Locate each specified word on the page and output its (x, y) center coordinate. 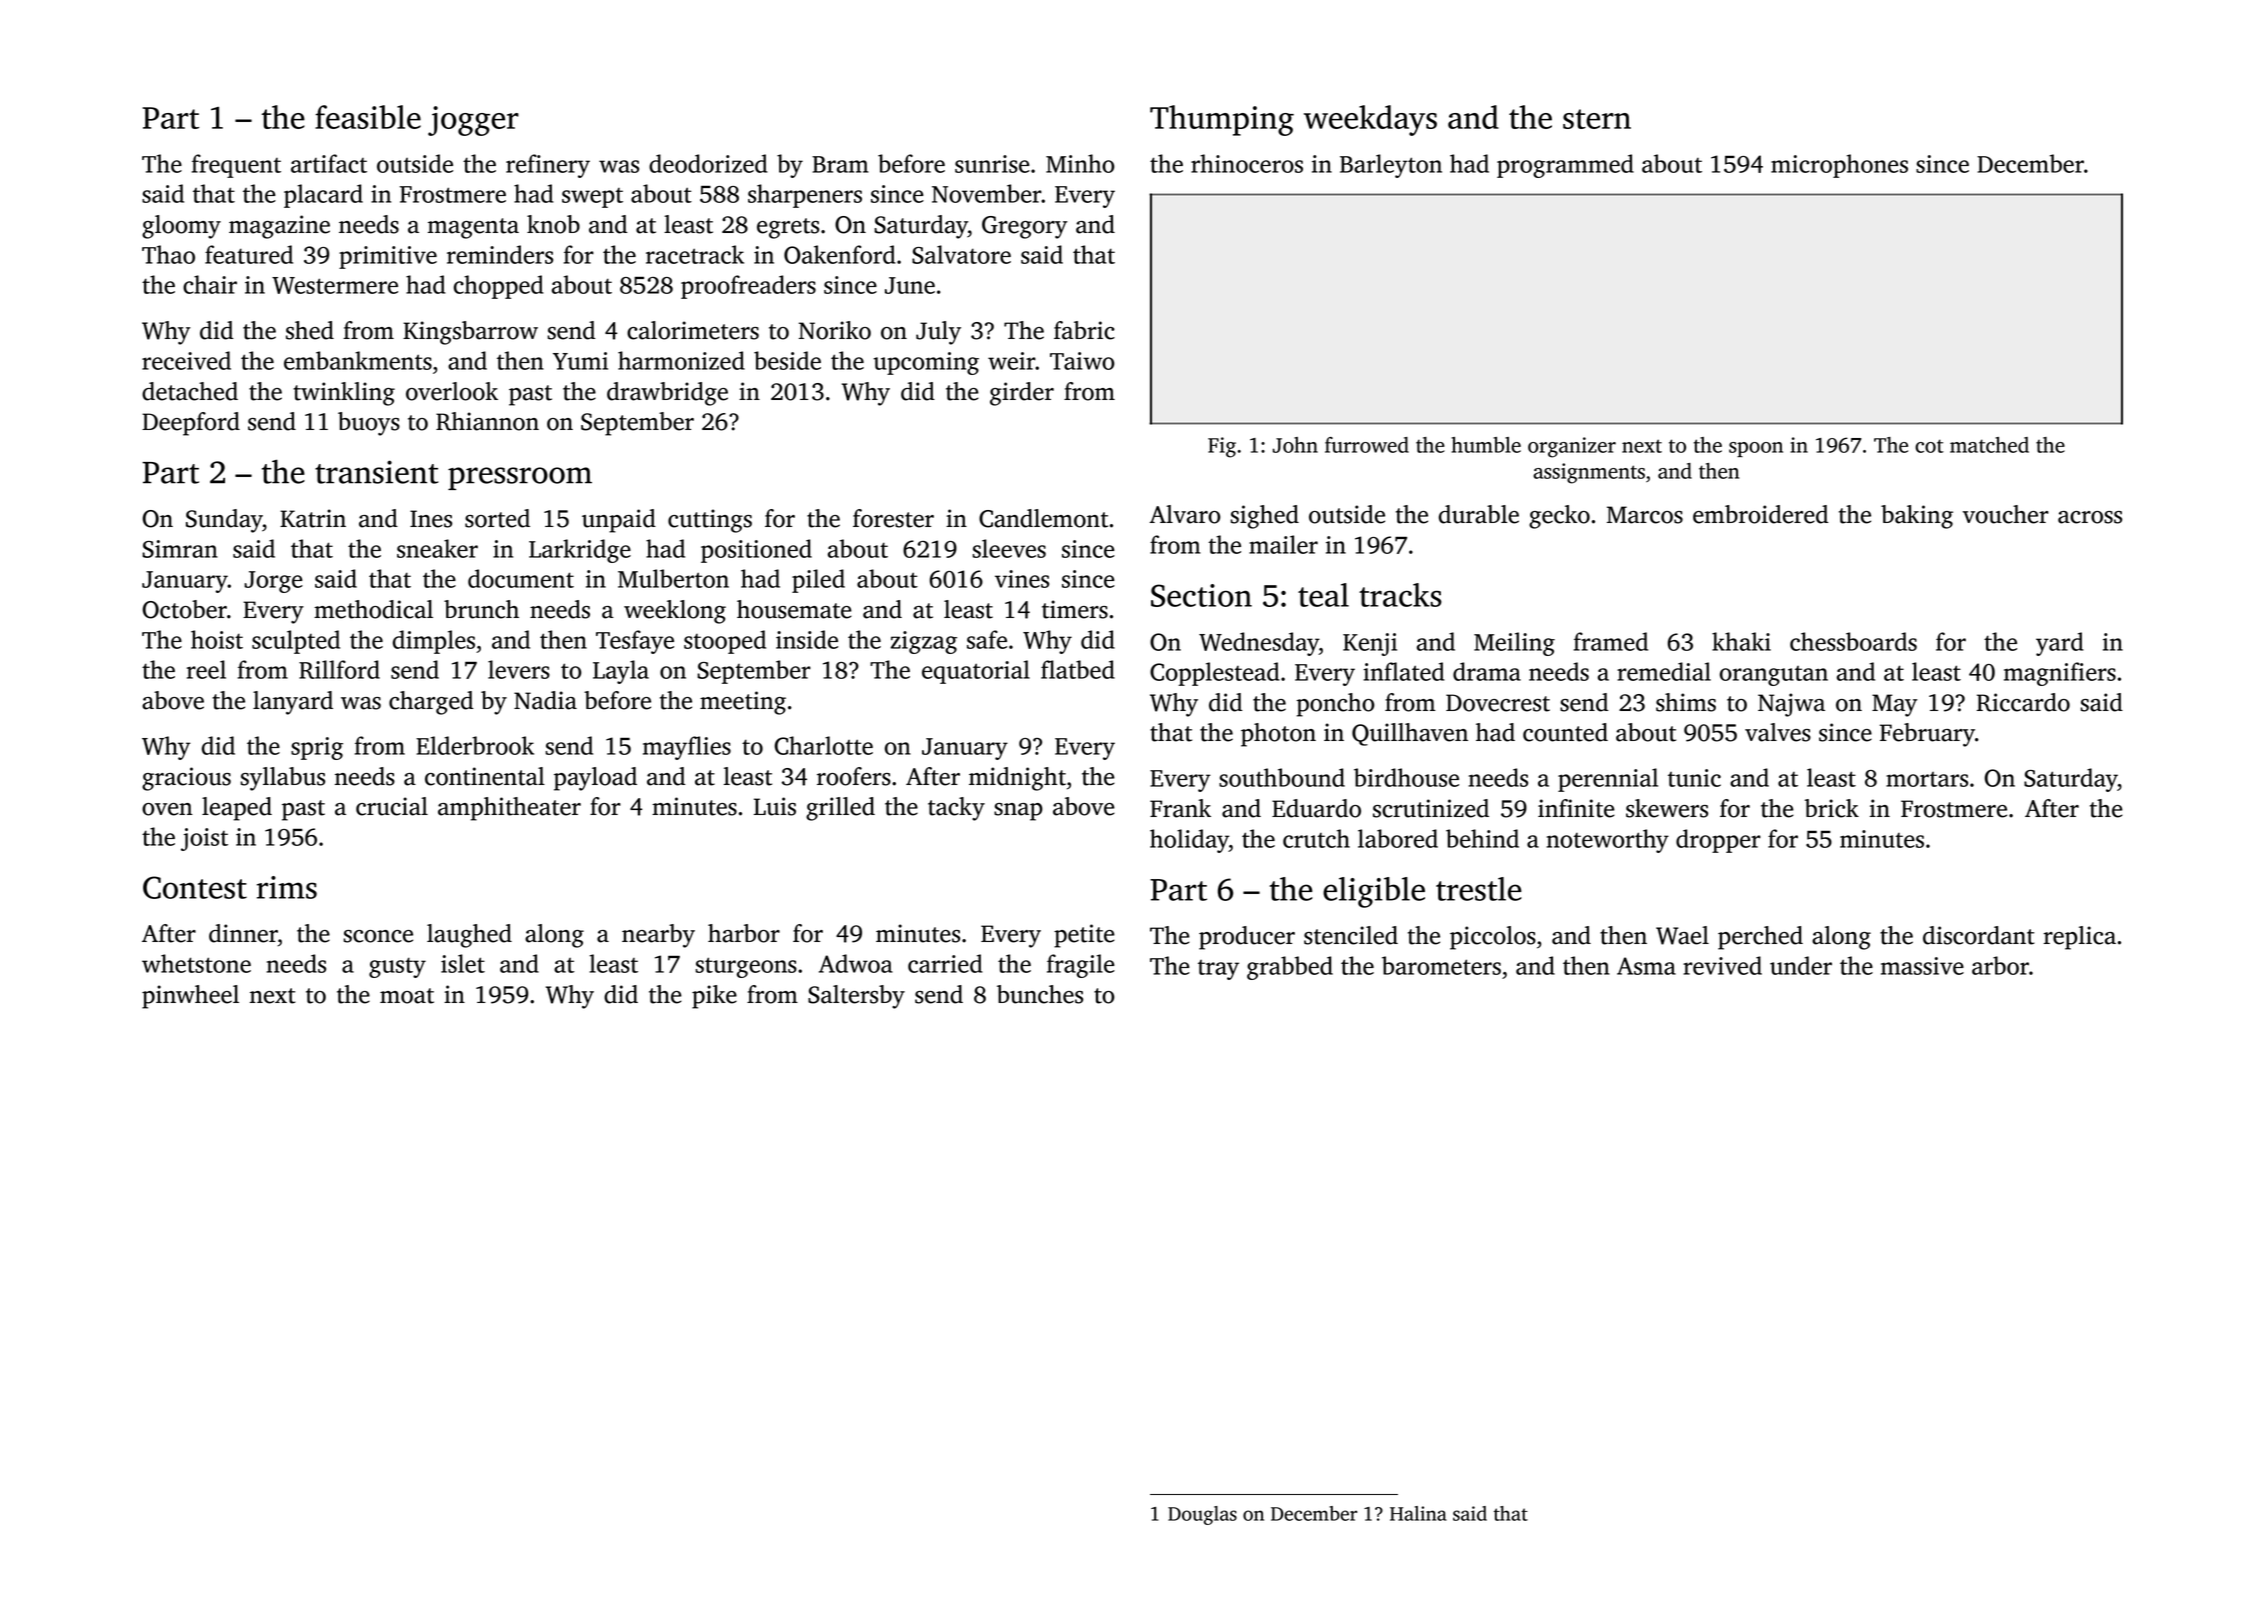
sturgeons (746, 967)
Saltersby (856, 997)
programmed (1565, 166)
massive (1922, 966)
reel (206, 669)
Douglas (1202, 1515)
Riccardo (2023, 702)
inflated (1404, 671)
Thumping (1222, 120)
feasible (368, 117)
